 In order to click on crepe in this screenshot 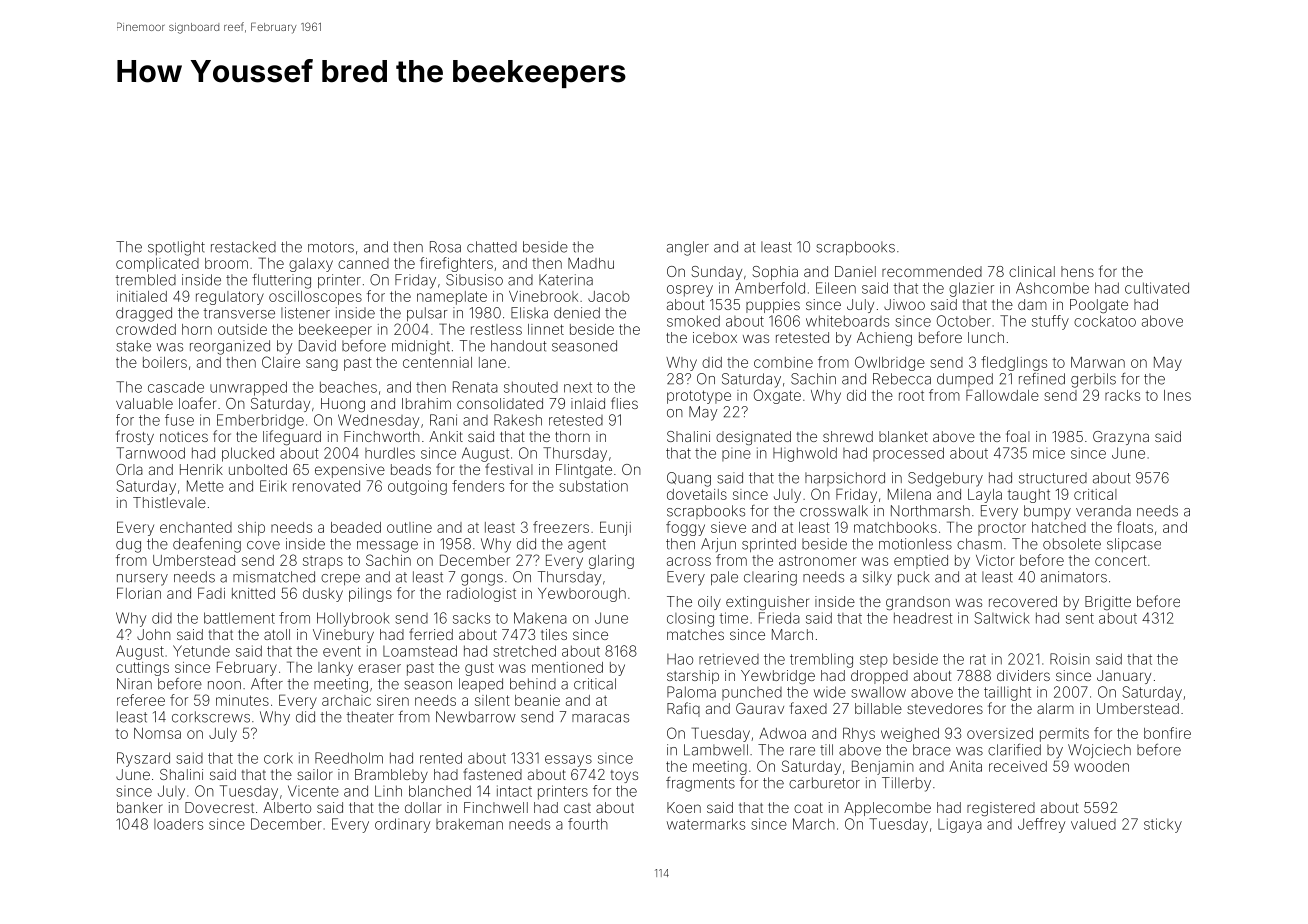, I will do `click(340, 579)`.
